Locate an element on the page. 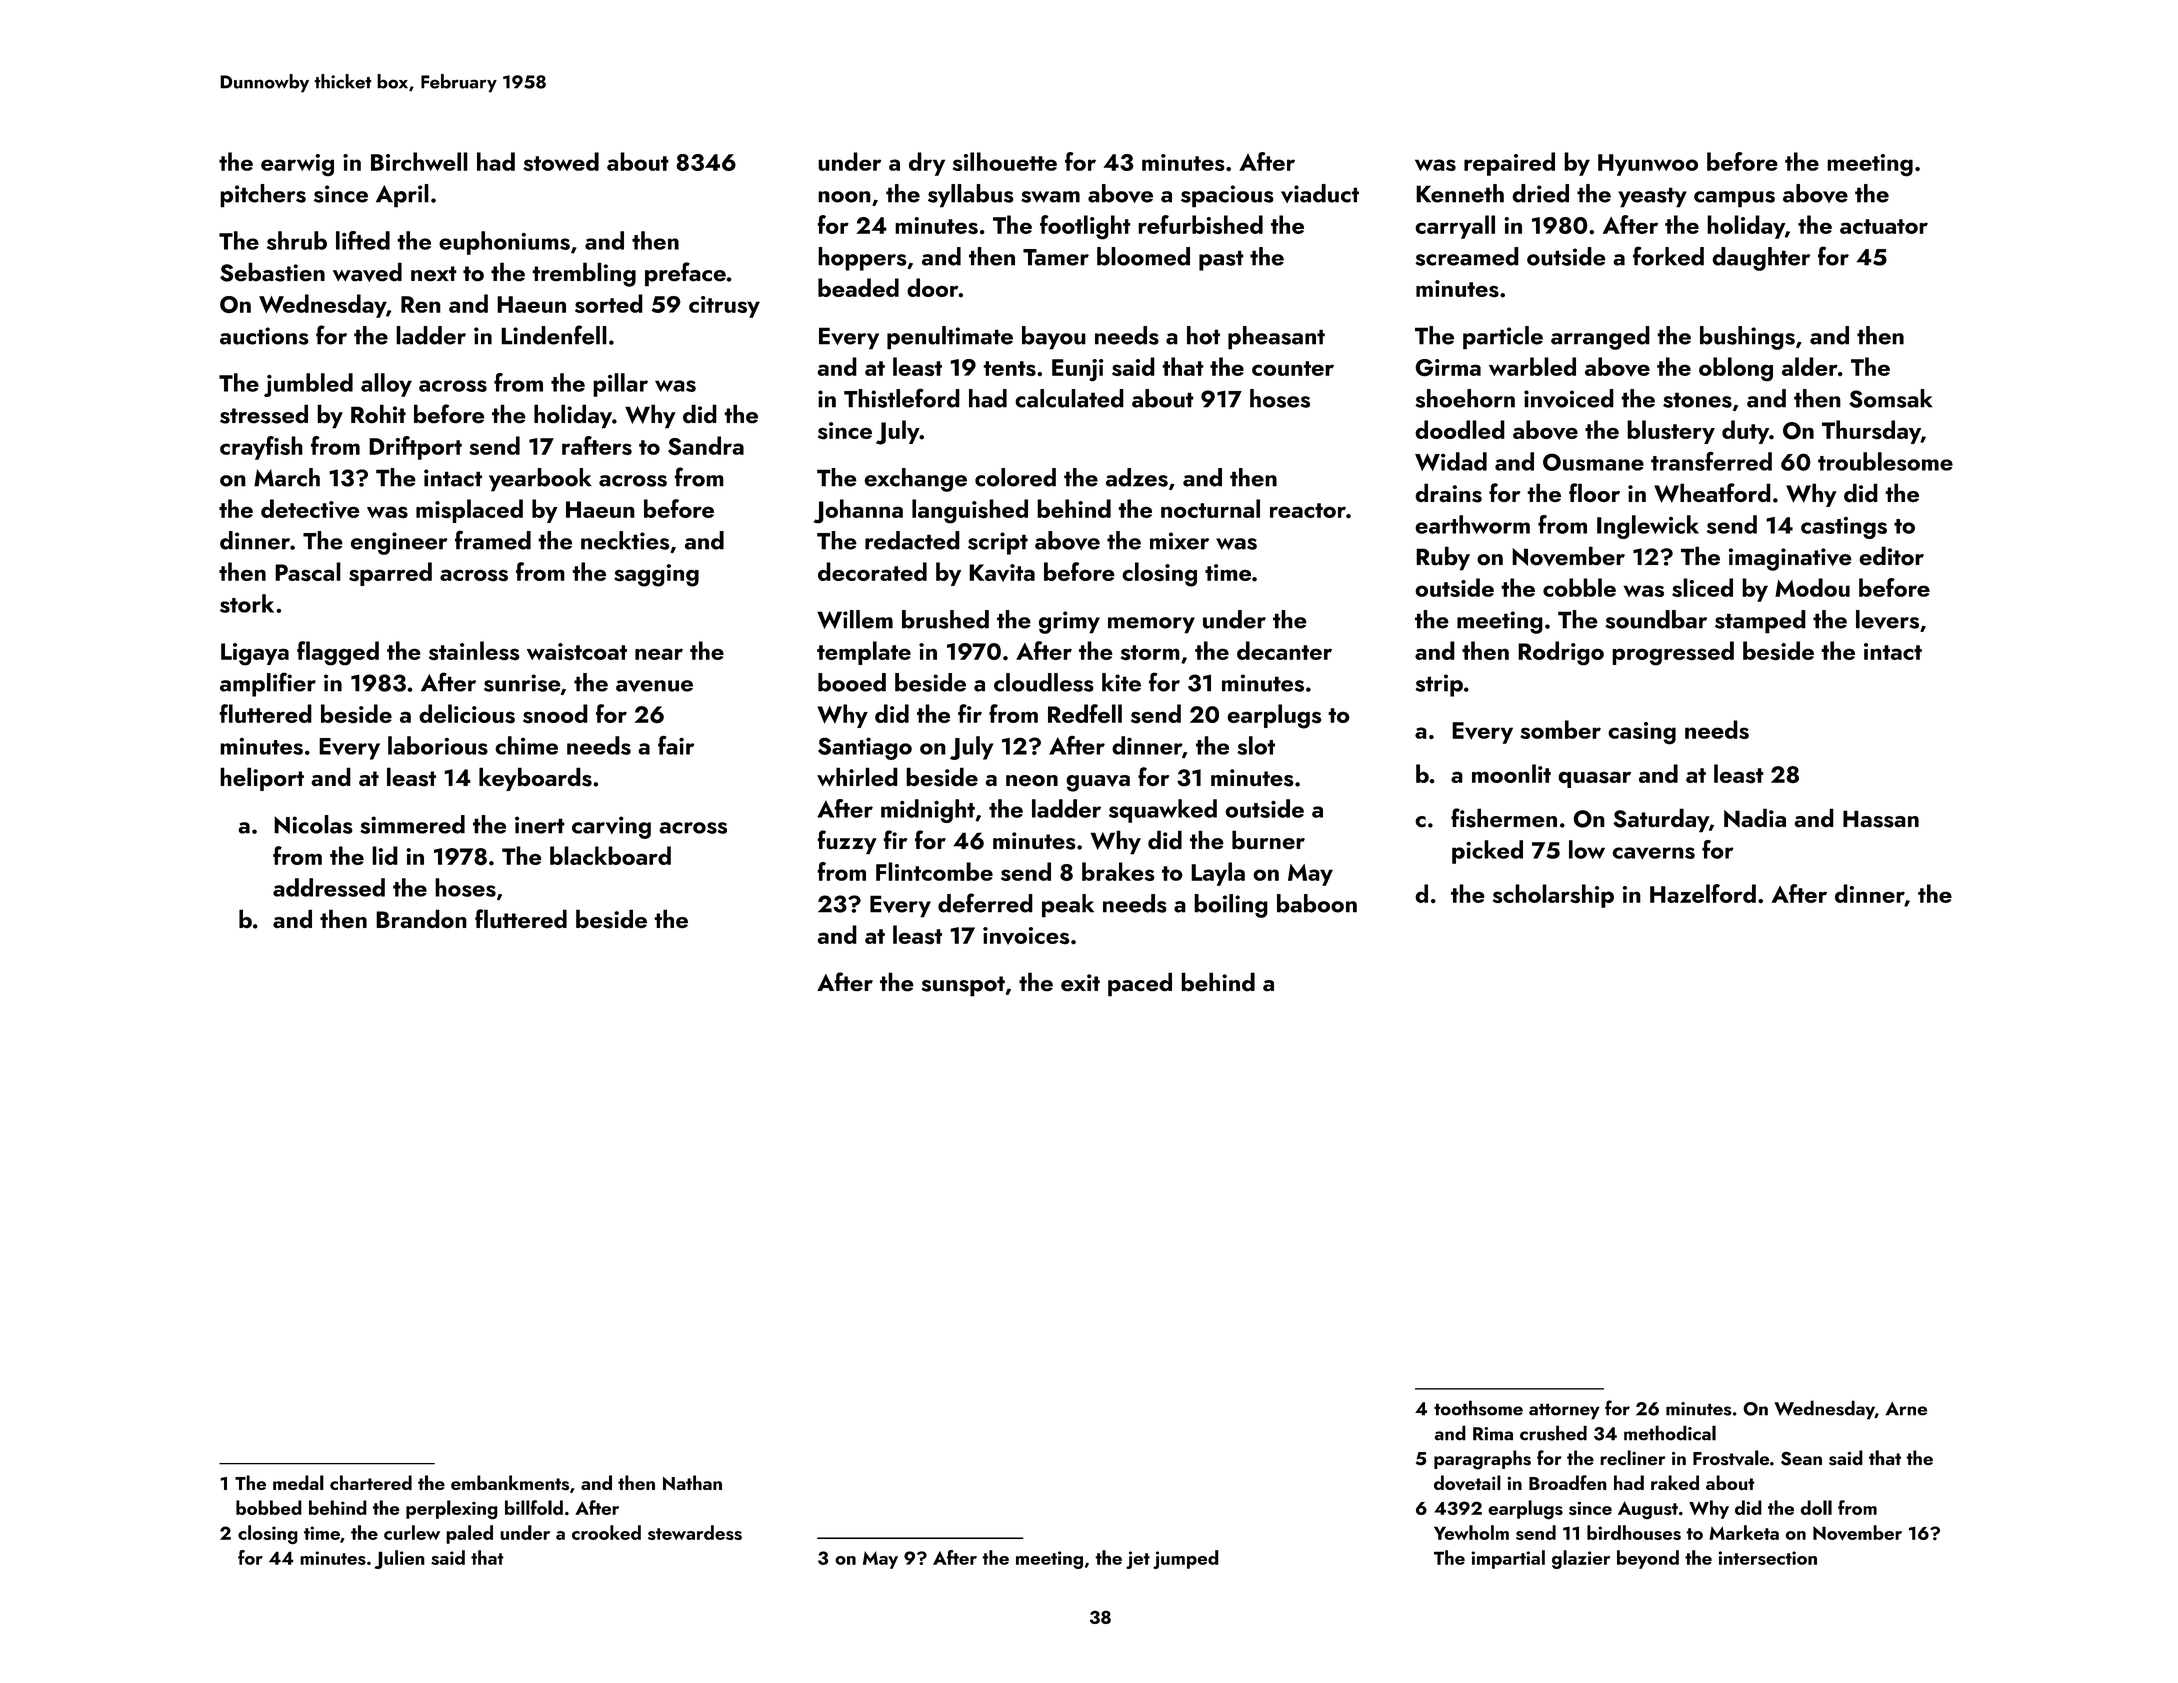  sunspot is located at coordinates (963, 986).
